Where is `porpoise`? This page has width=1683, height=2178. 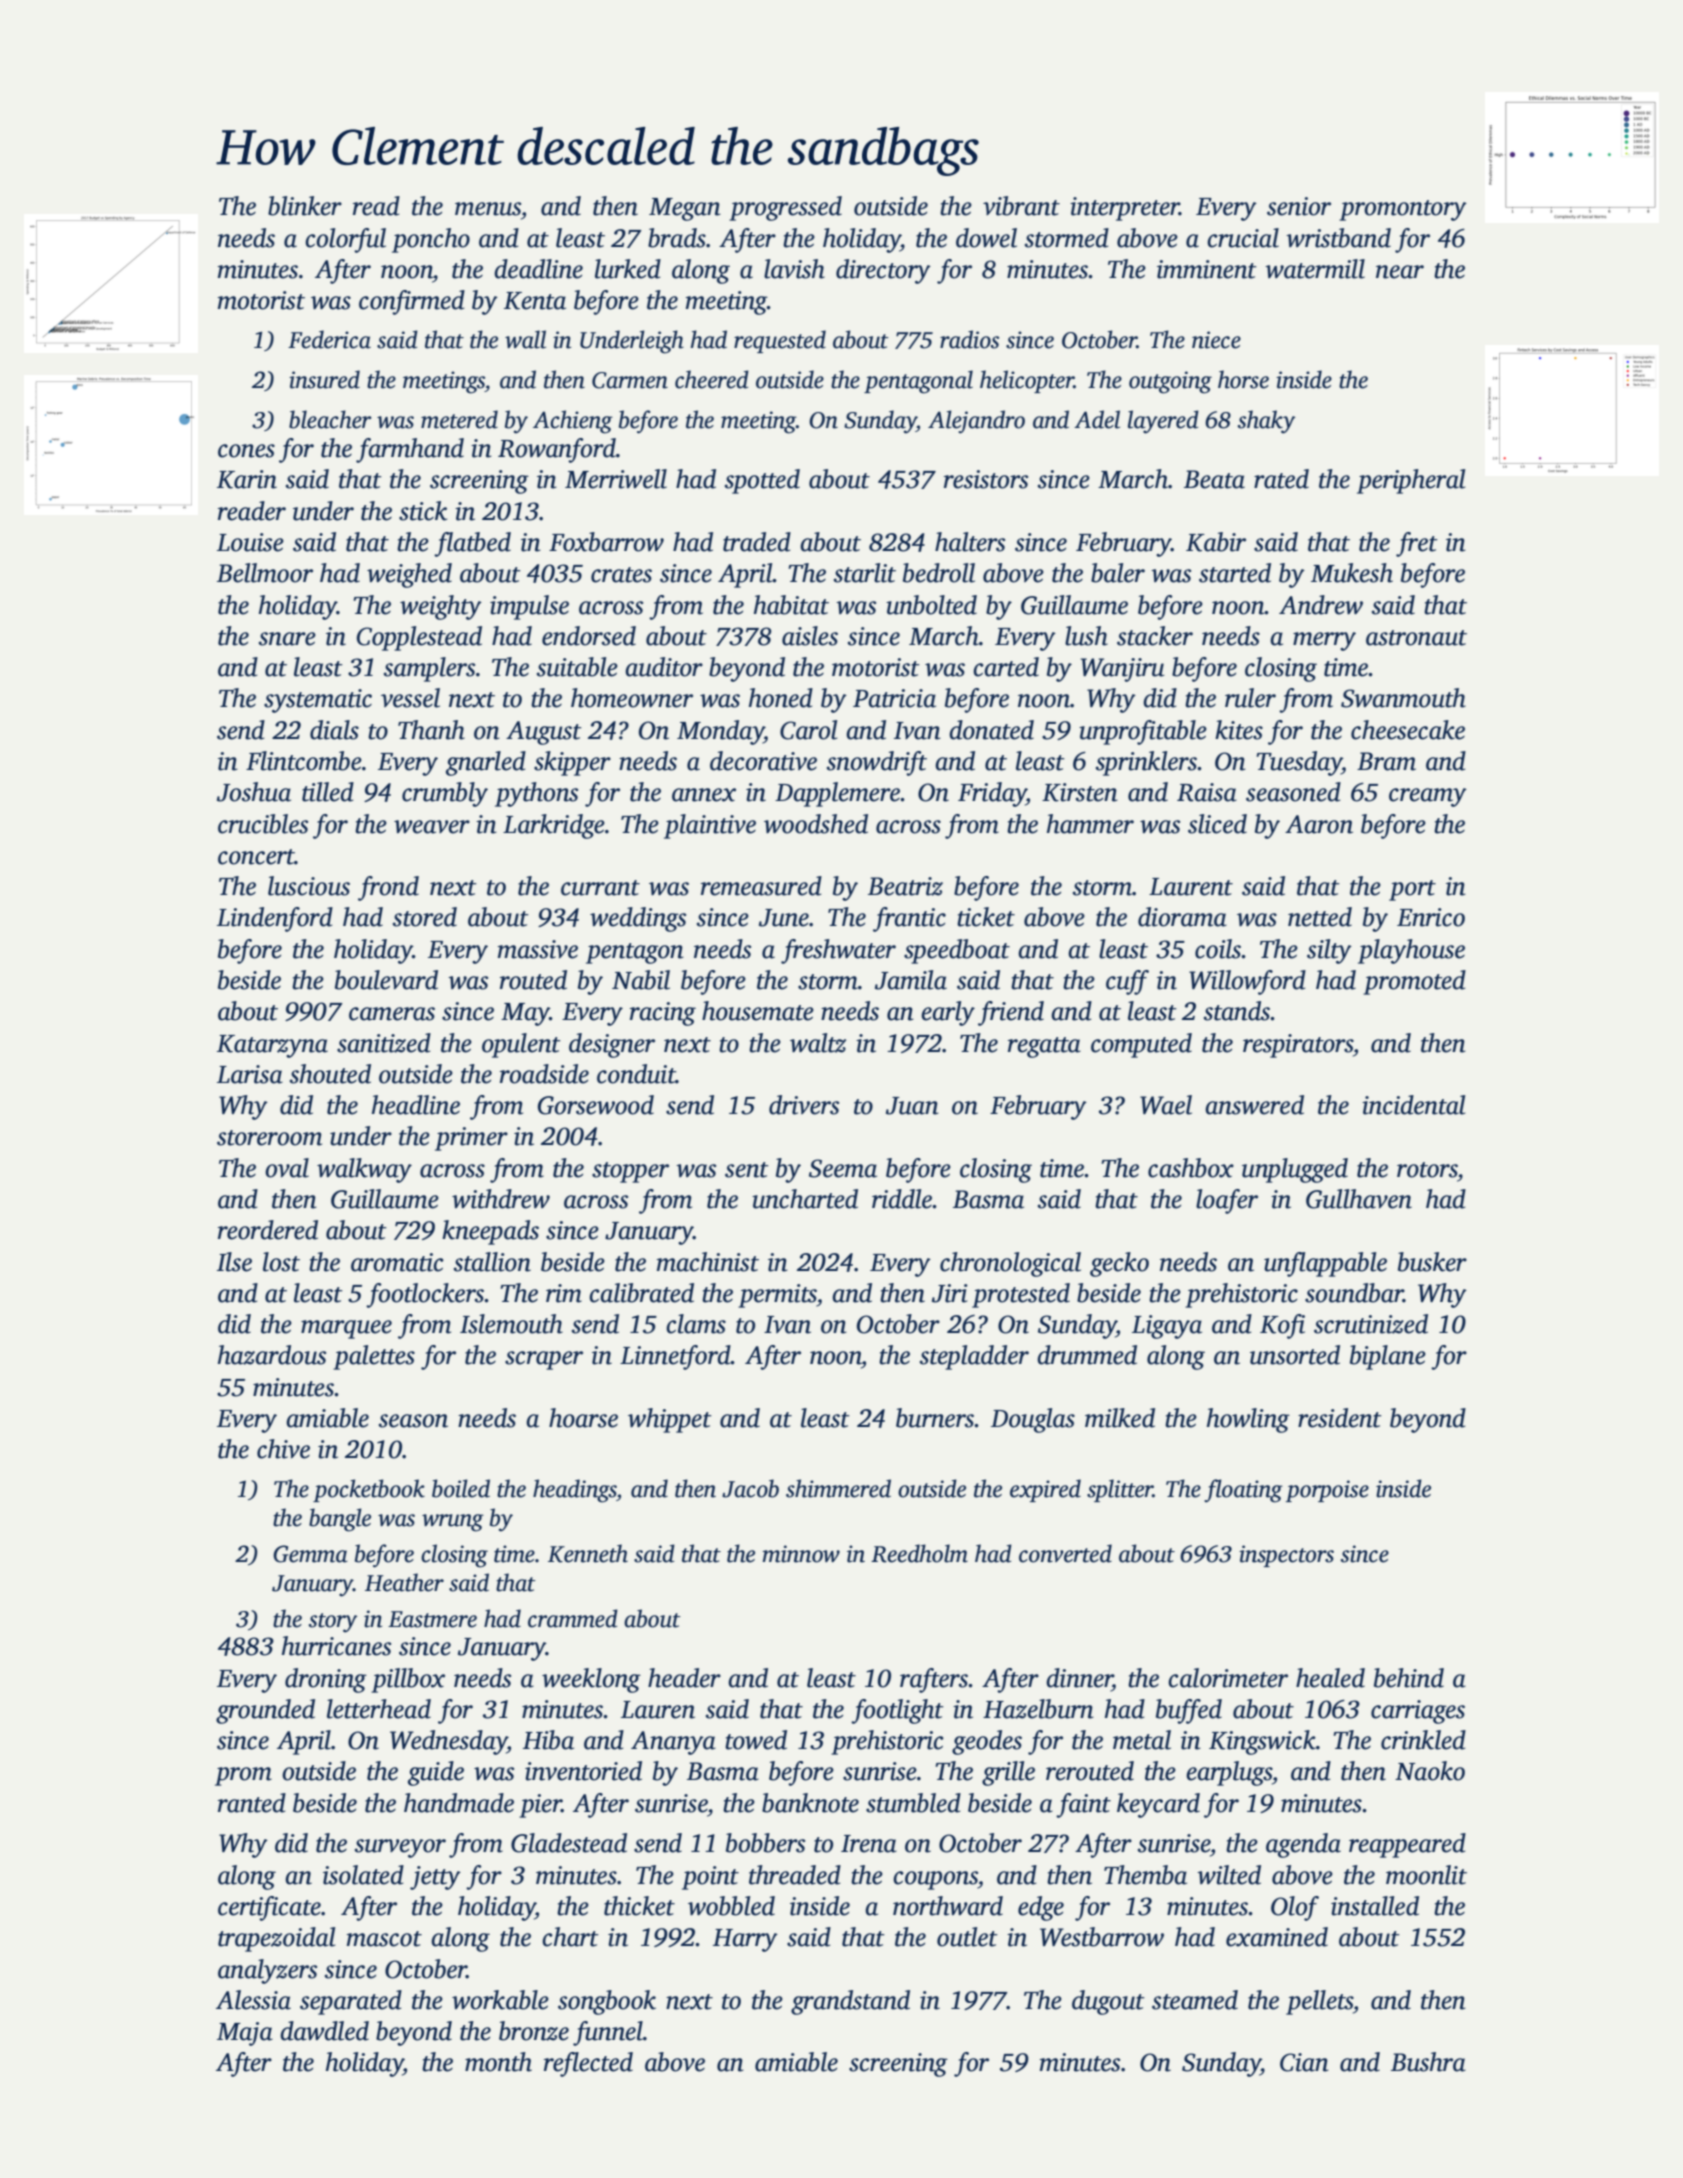 porpoise is located at coordinates (1327, 1491).
